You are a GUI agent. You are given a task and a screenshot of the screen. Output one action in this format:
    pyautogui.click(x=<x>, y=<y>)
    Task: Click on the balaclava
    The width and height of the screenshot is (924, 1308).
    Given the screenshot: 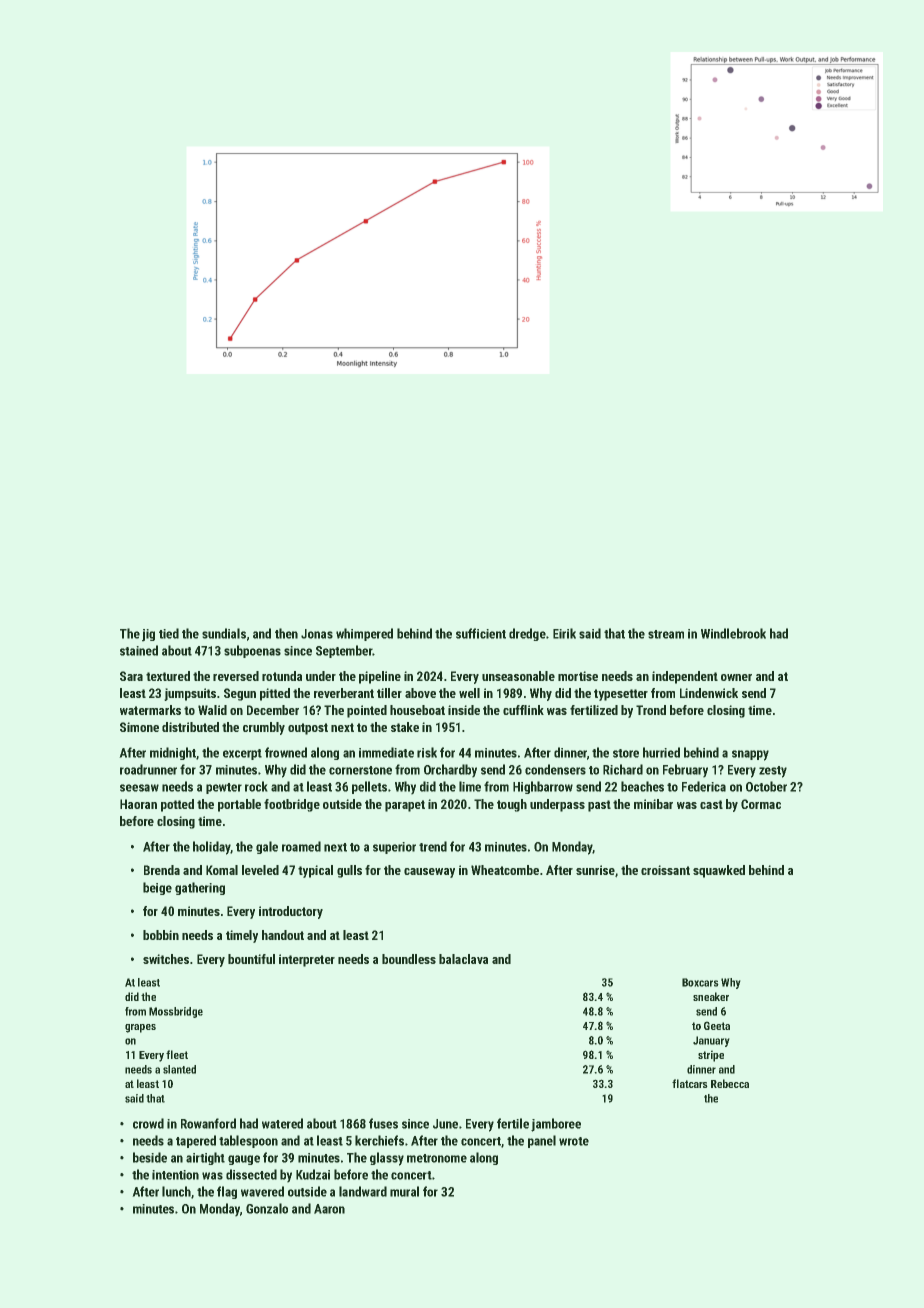 What is the action you would take?
    pyautogui.click(x=463, y=959)
